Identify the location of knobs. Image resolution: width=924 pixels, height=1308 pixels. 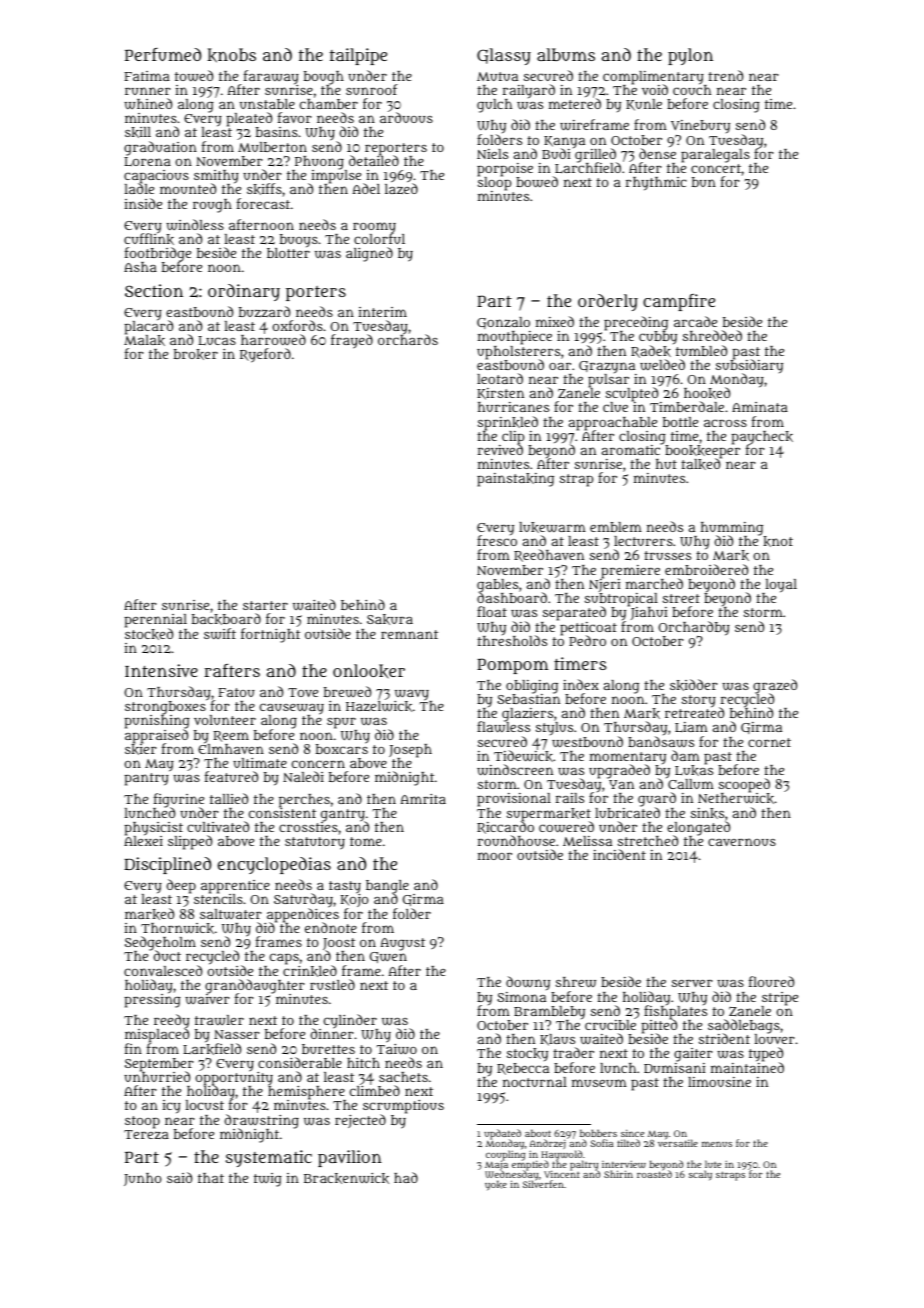
(231, 55).
